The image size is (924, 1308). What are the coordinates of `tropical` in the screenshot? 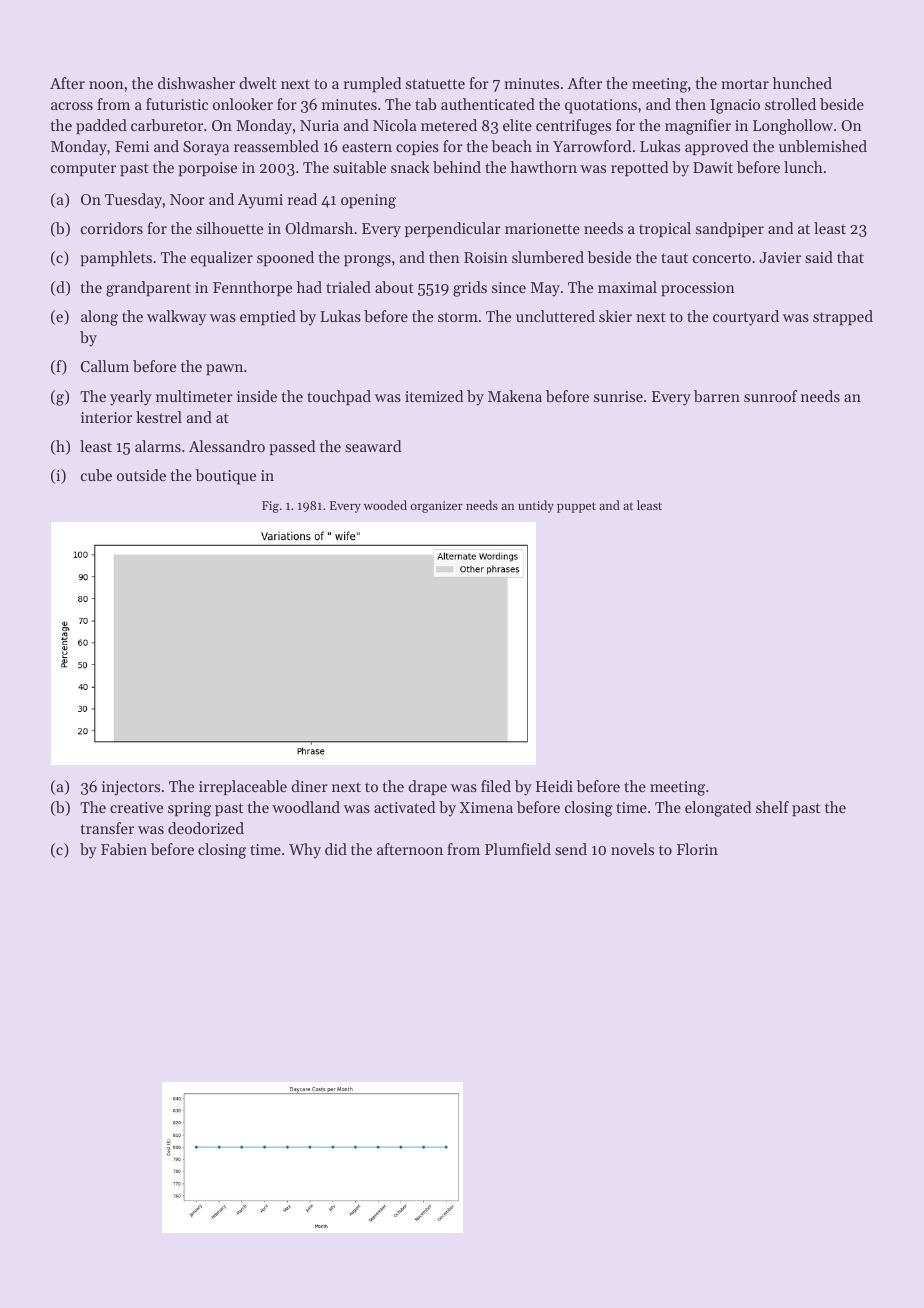 It's located at (665, 229).
